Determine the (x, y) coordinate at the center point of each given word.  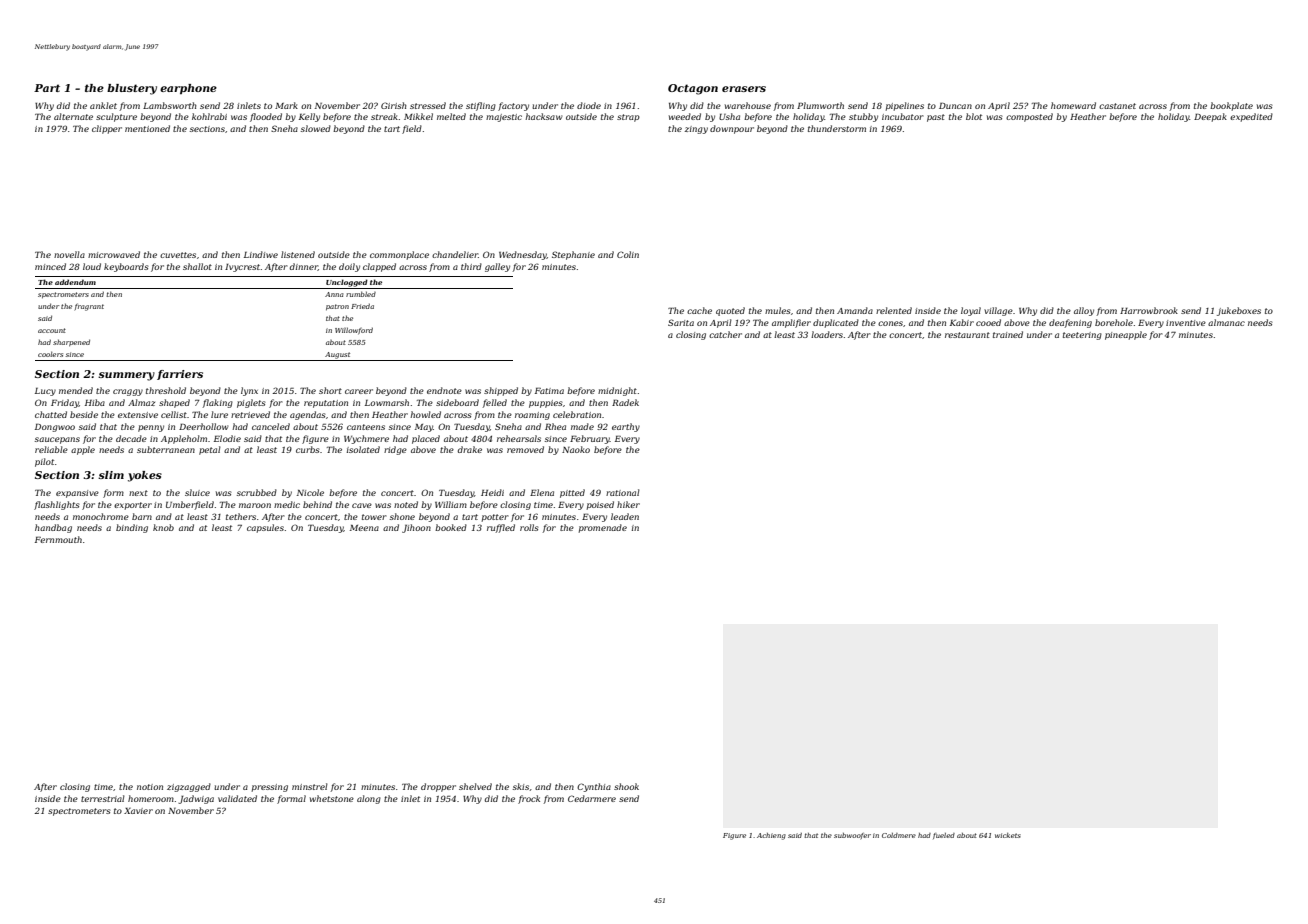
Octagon (693, 89)
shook (626, 786)
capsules (265, 528)
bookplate (1231, 106)
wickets (1008, 835)
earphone (188, 89)
